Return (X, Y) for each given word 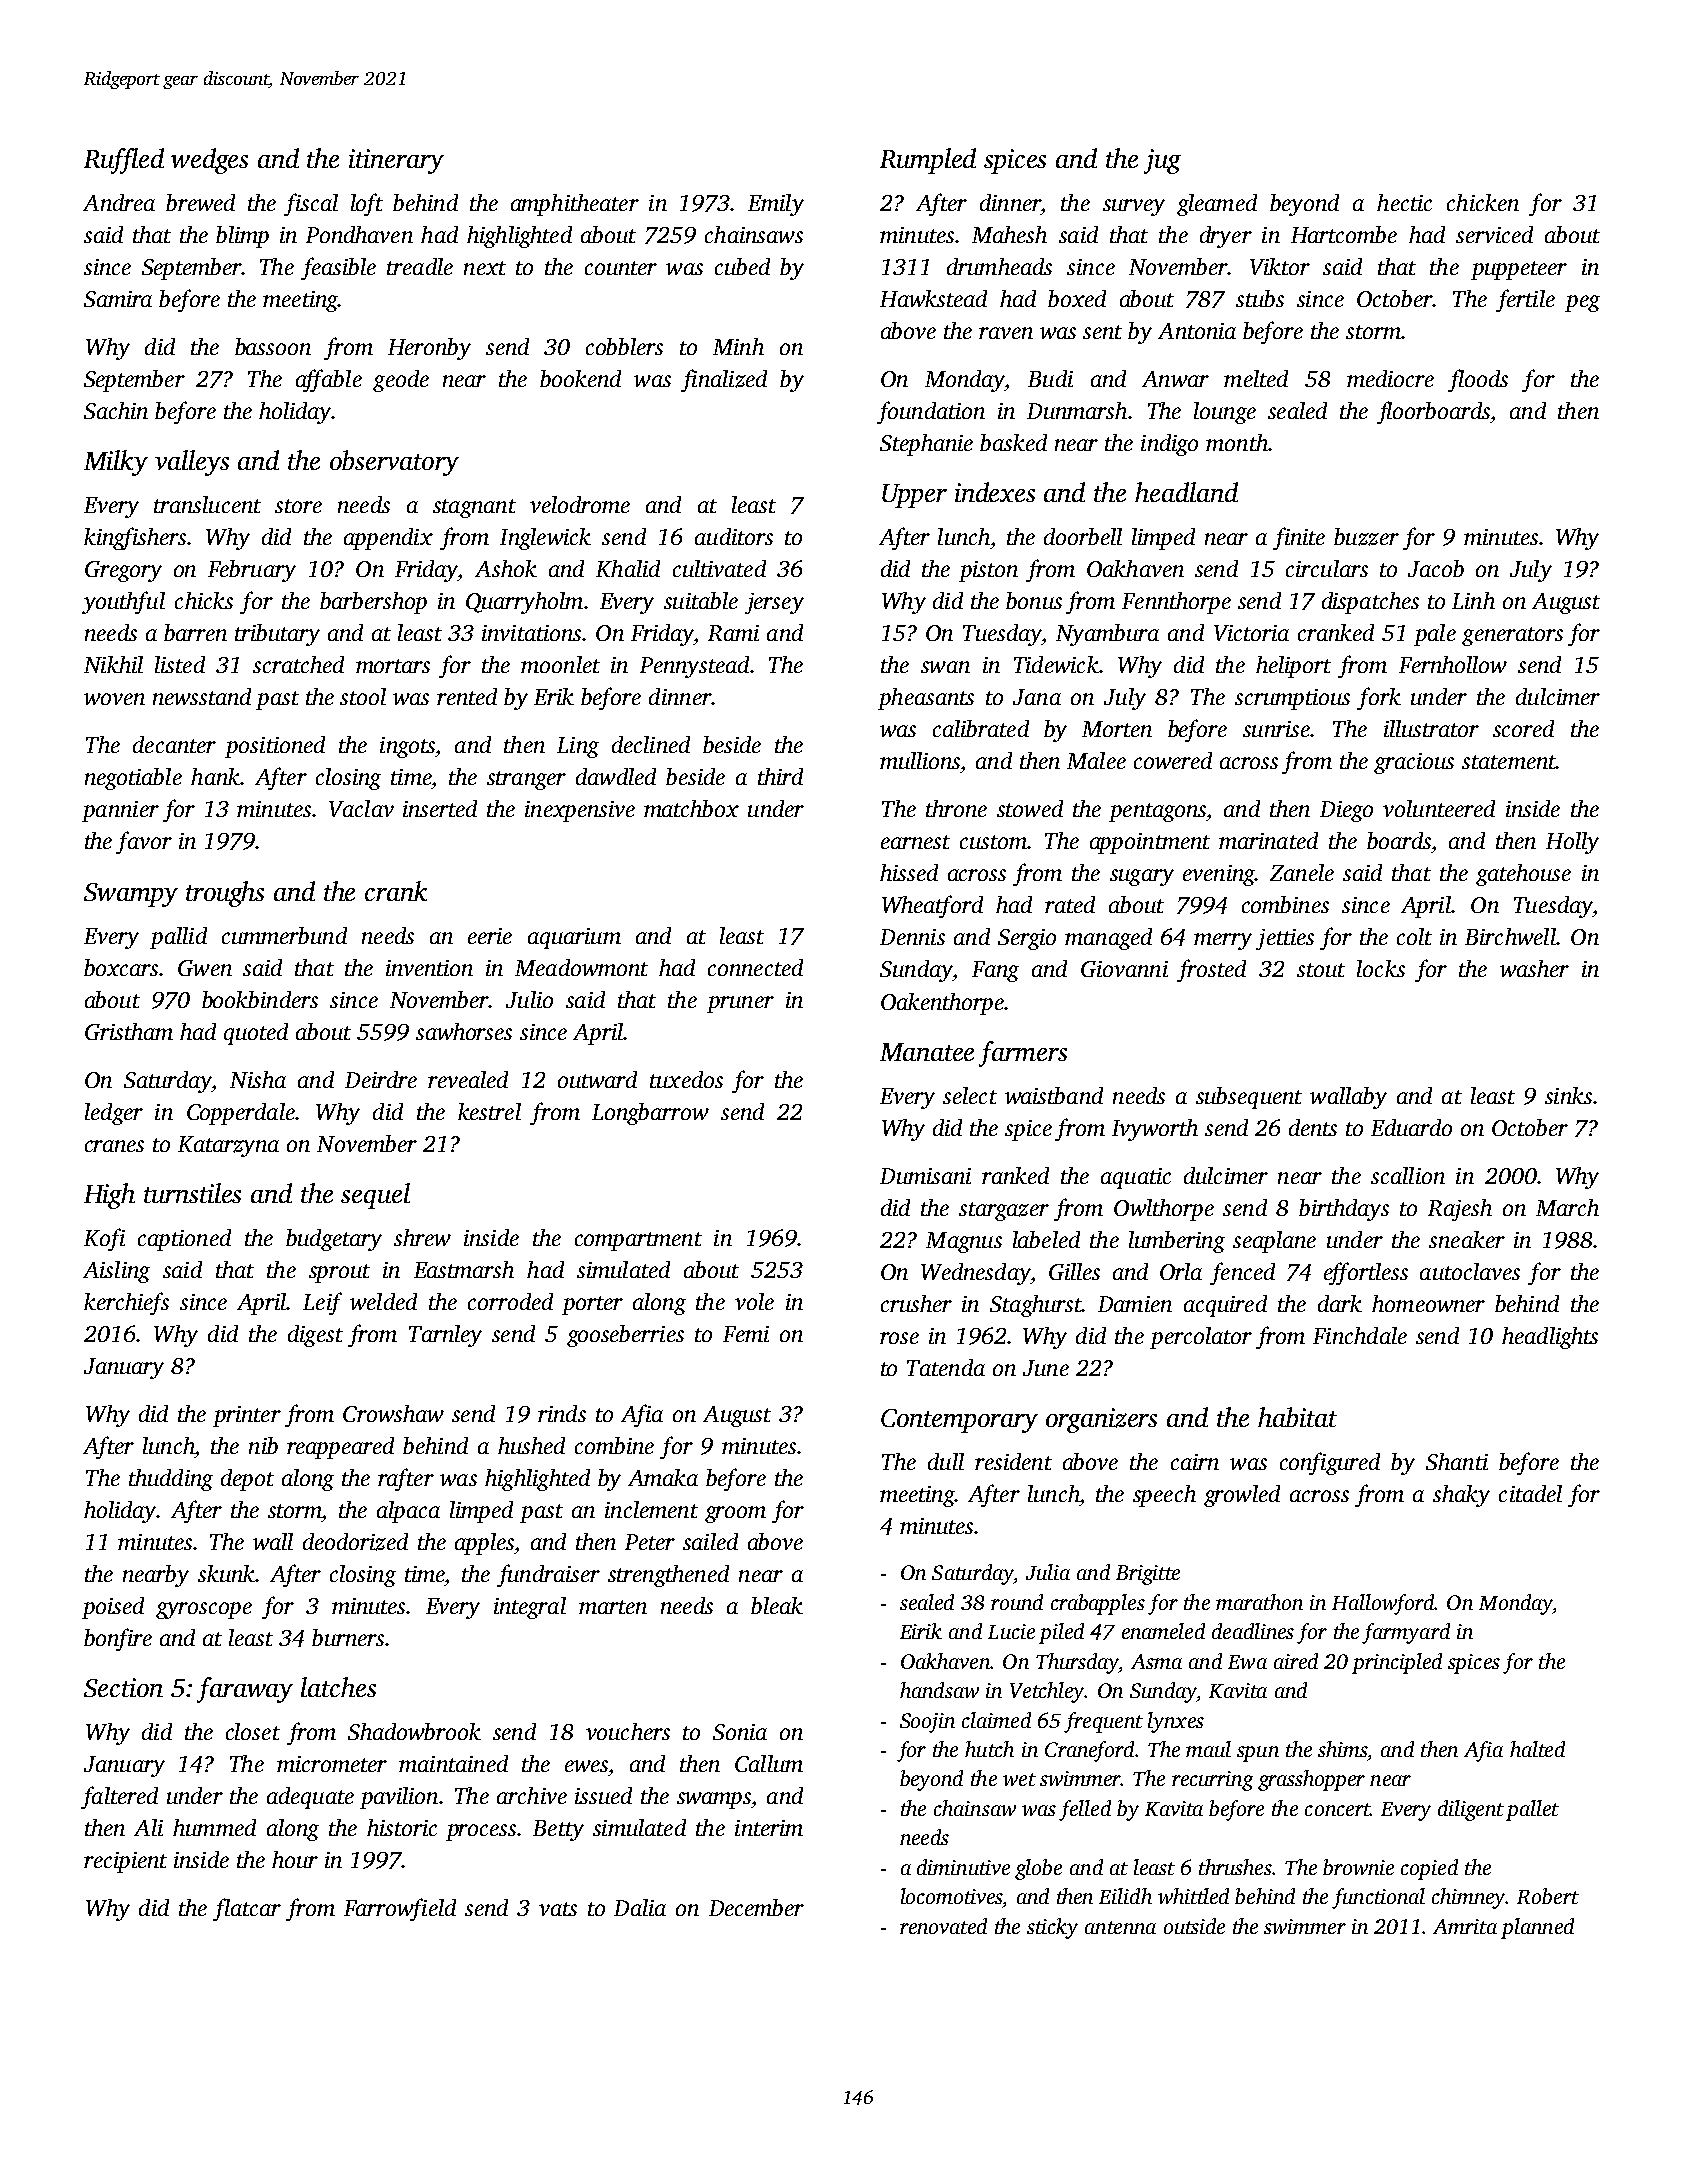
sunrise (1276, 729)
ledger (114, 1114)
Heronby (429, 349)
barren (195, 632)
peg (1582, 303)
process (481, 1832)
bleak (777, 1605)
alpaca (408, 1512)
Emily (776, 205)
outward (597, 1079)
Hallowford (1383, 1604)
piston (988, 571)
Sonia (740, 1732)
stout (1321, 970)
